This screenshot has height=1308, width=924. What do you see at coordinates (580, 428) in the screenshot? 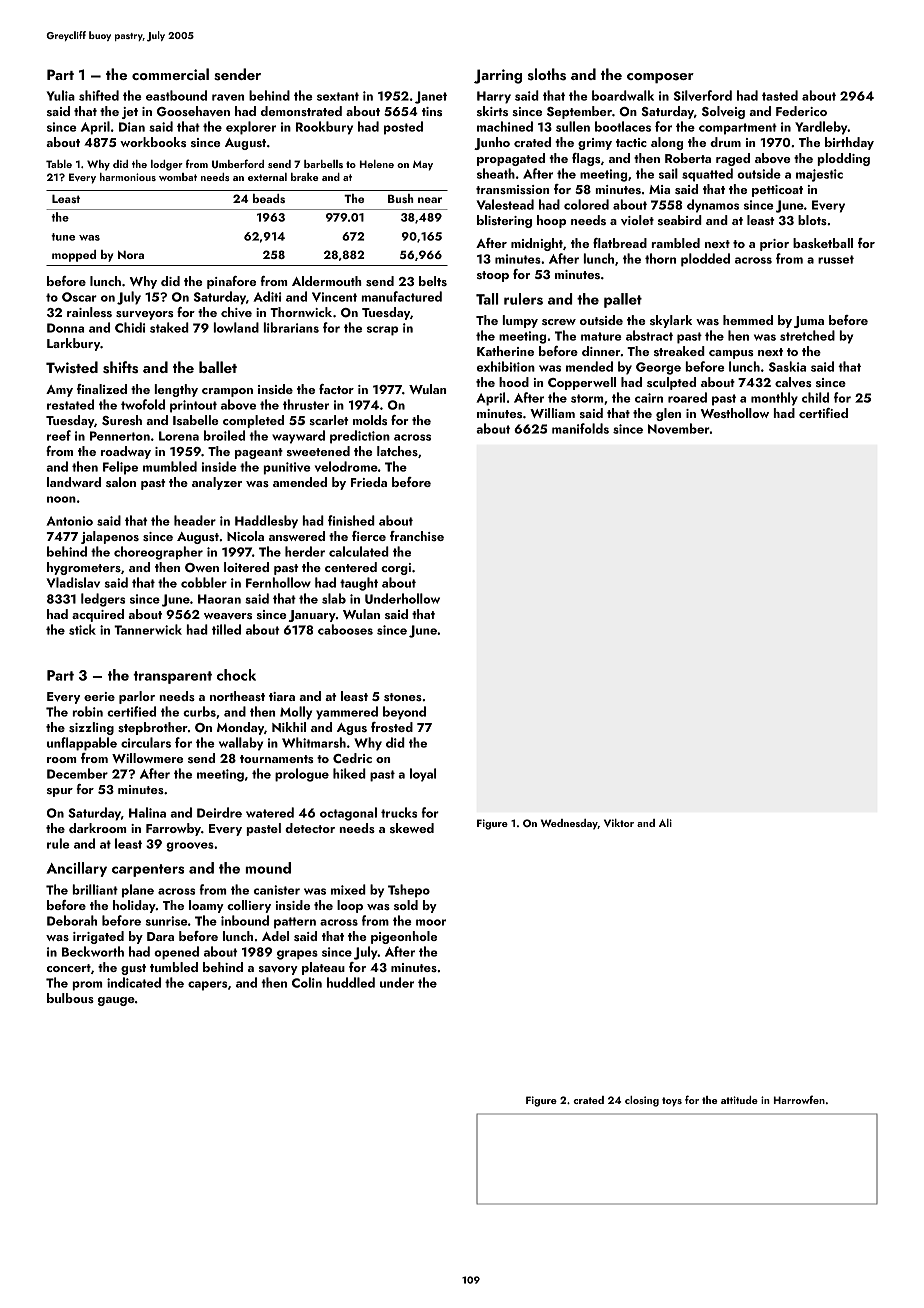
I see `manifolds` at bounding box center [580, 428].
